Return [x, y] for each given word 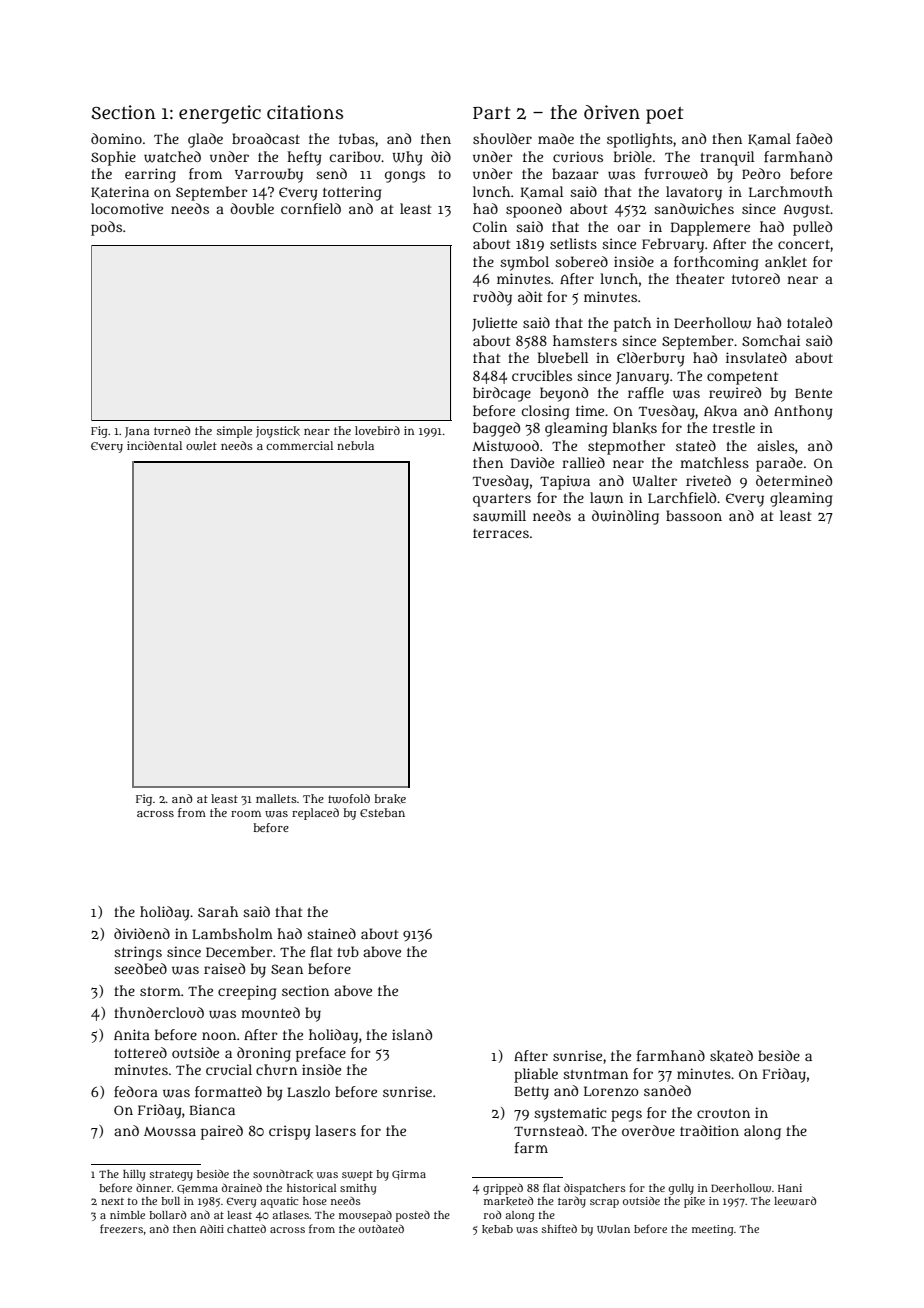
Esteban [382, 812]
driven [612, 112]
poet [665, 115]
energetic [220, 114]
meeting [713, 1230]
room [246, 813]
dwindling [625, 517]
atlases [291, 1215]
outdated [381, 1228]
